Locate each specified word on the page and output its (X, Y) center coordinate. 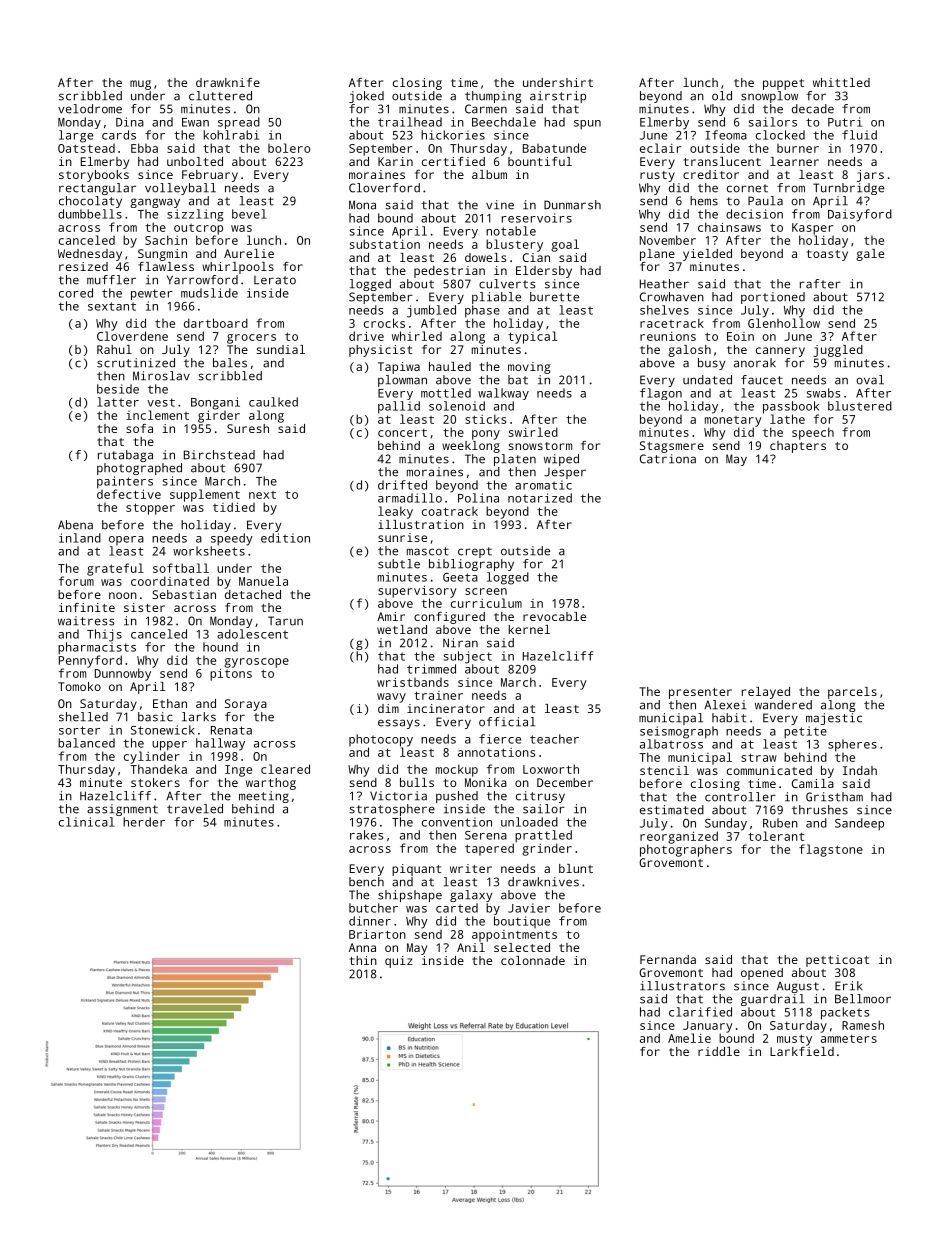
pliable (496, 298)
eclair (661, 148)
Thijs (104, 635)
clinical (87, 822)
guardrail (773, 1000)
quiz (399, 962)
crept (475, 552)
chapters (798, 447)
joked (366, 97)
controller (740, 797)
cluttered (220, 96)
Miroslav (161, 376)
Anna (362, 947)
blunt (576, 868)
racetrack (672, 323)
